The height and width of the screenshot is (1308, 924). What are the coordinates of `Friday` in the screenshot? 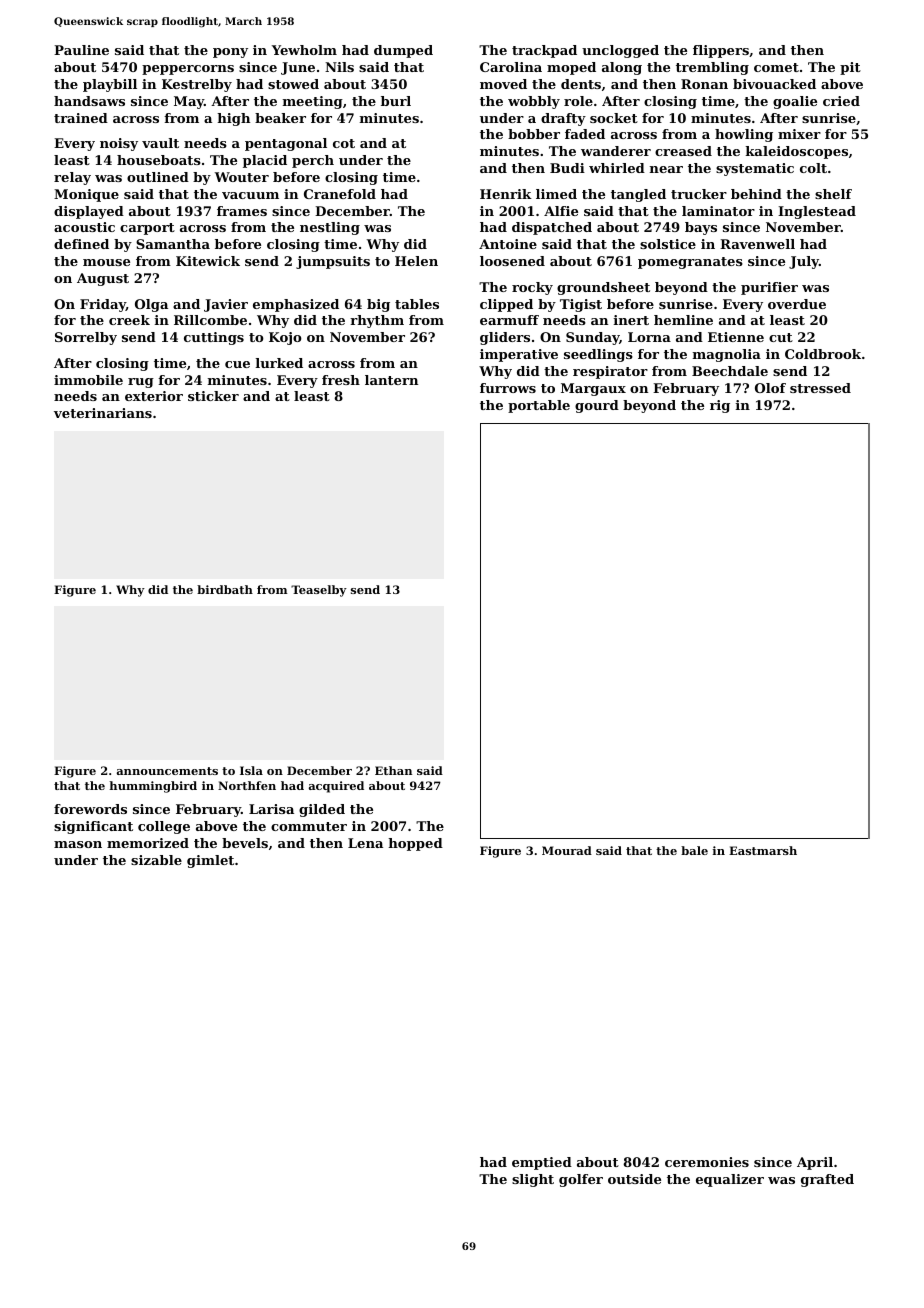 It's located at (103, 305).
